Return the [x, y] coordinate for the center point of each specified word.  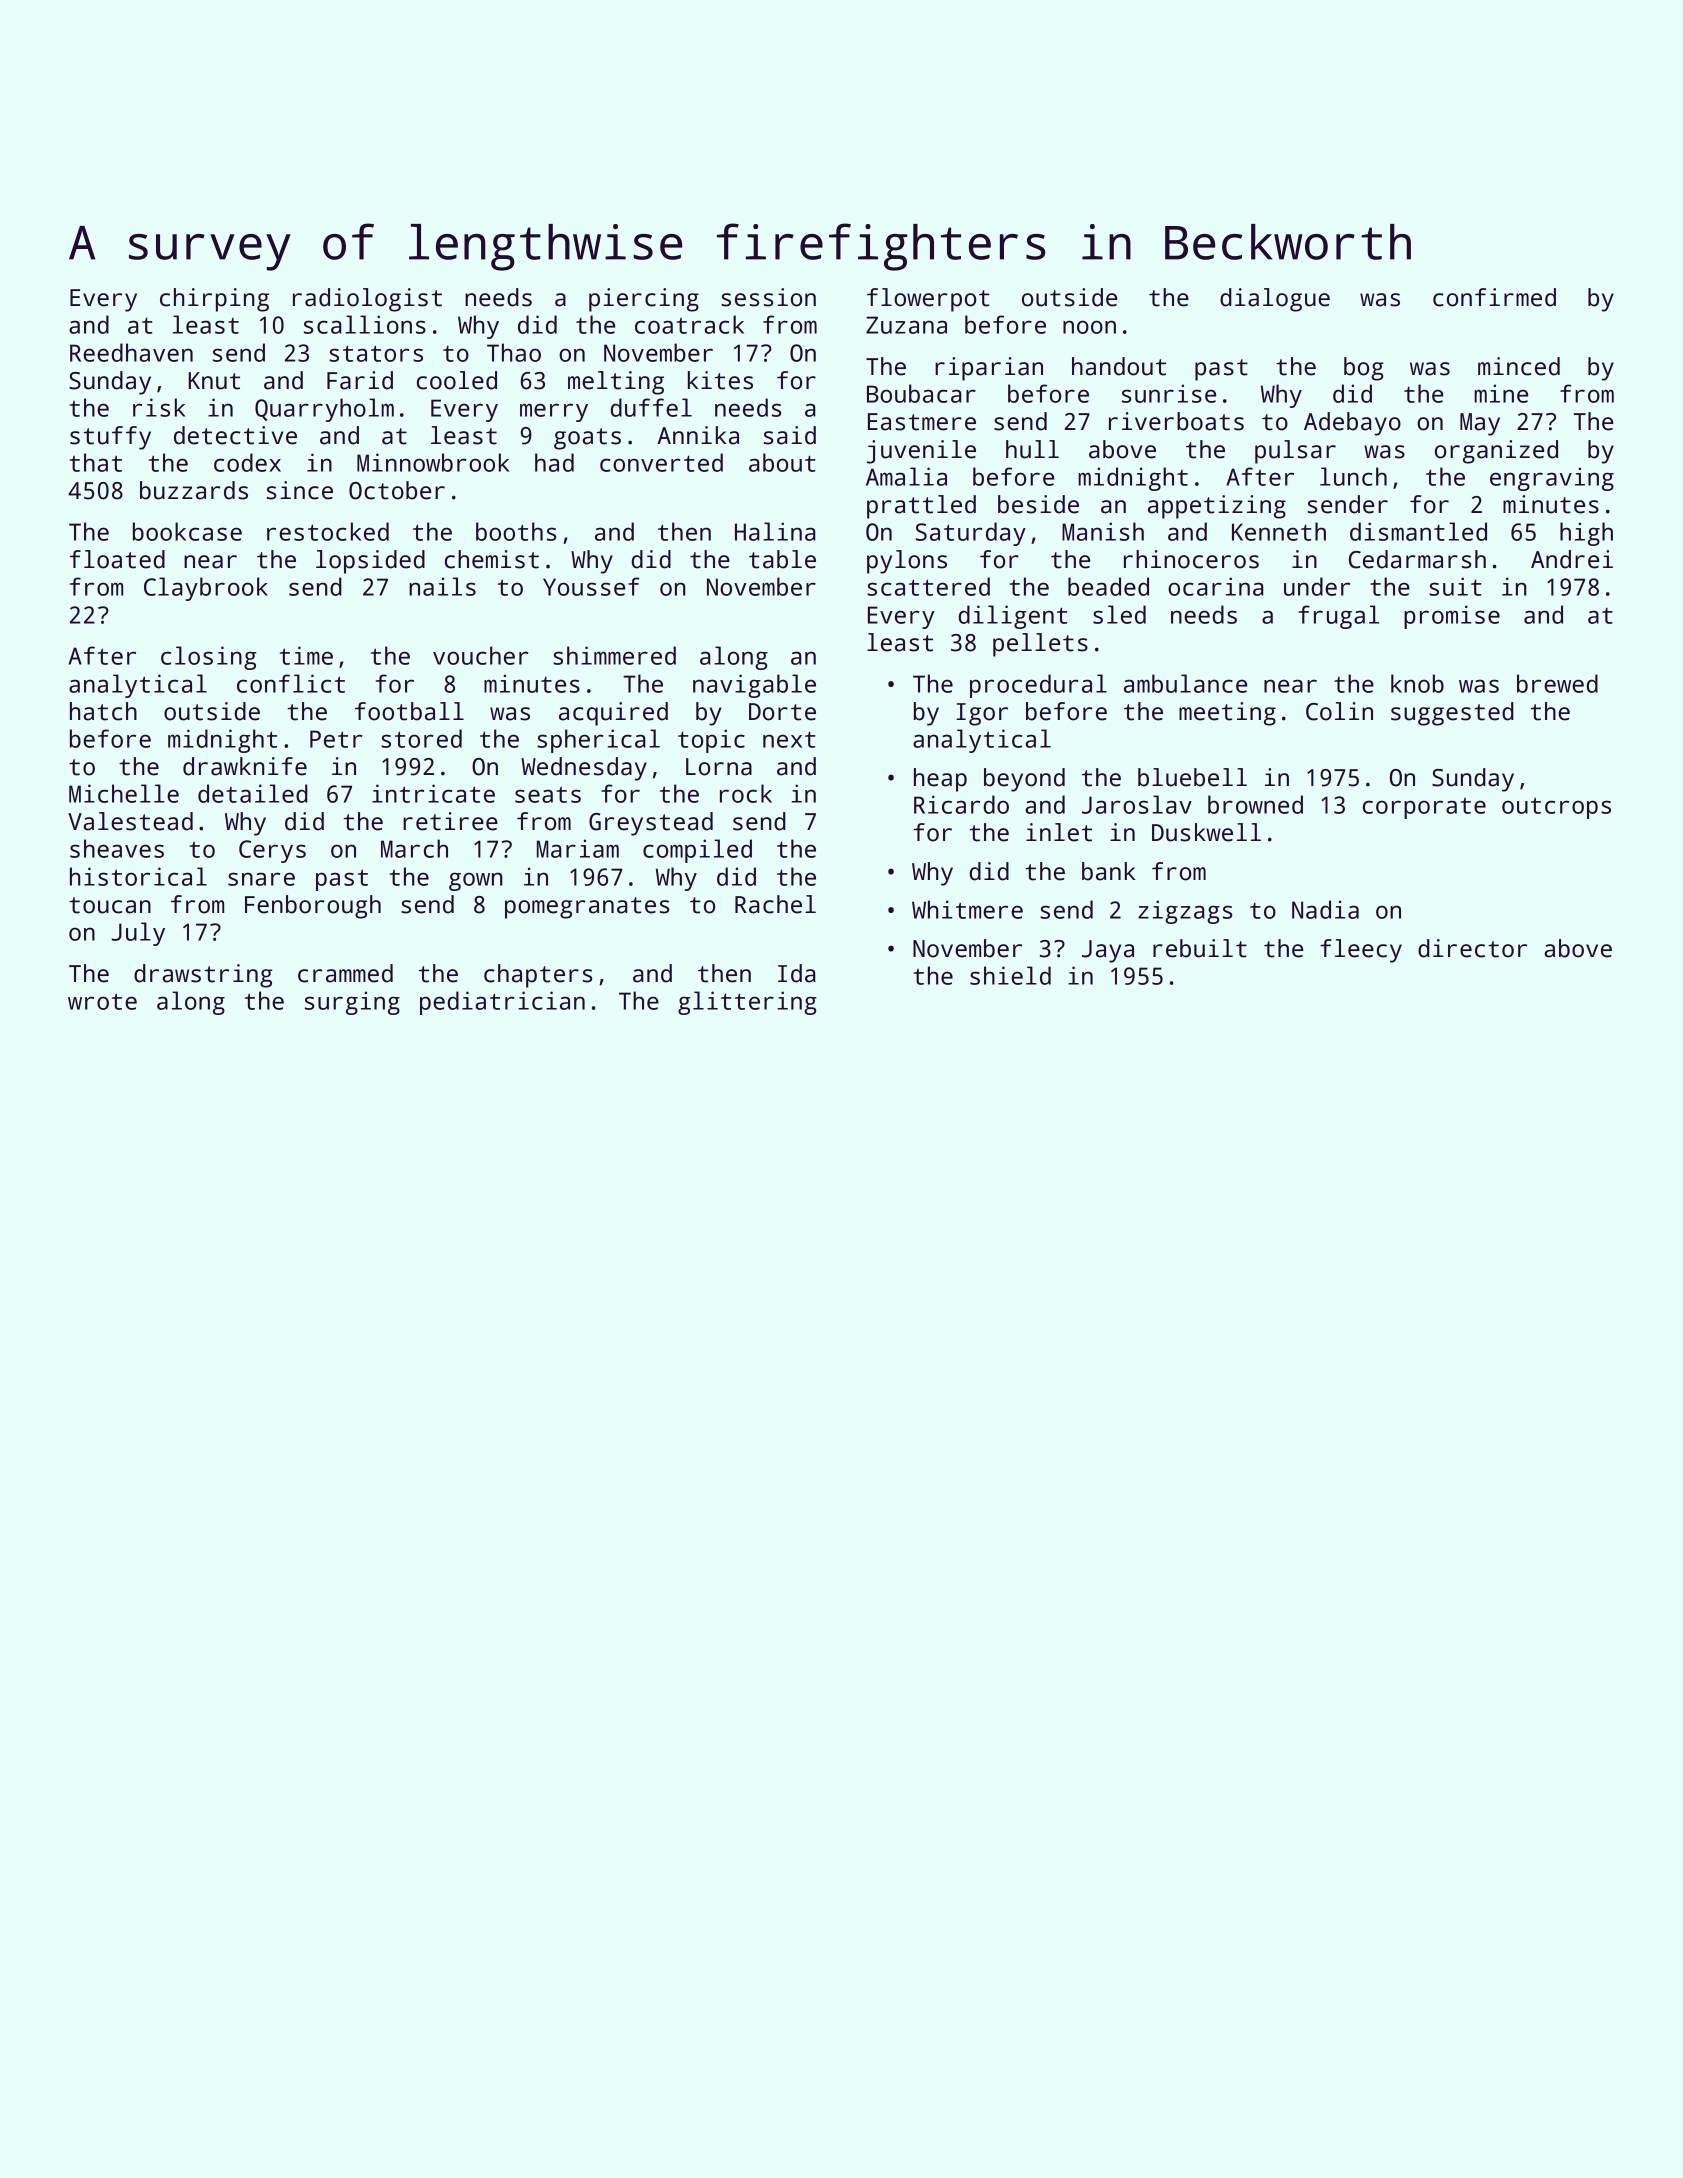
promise [1452, 617]
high [1586, 534]
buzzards [194, 490]
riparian [989, 369]
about [782, 462]
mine [1501, 393]
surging [352, 1003]
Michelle [124, 793]
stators [376, 353]
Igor [982, 714]
